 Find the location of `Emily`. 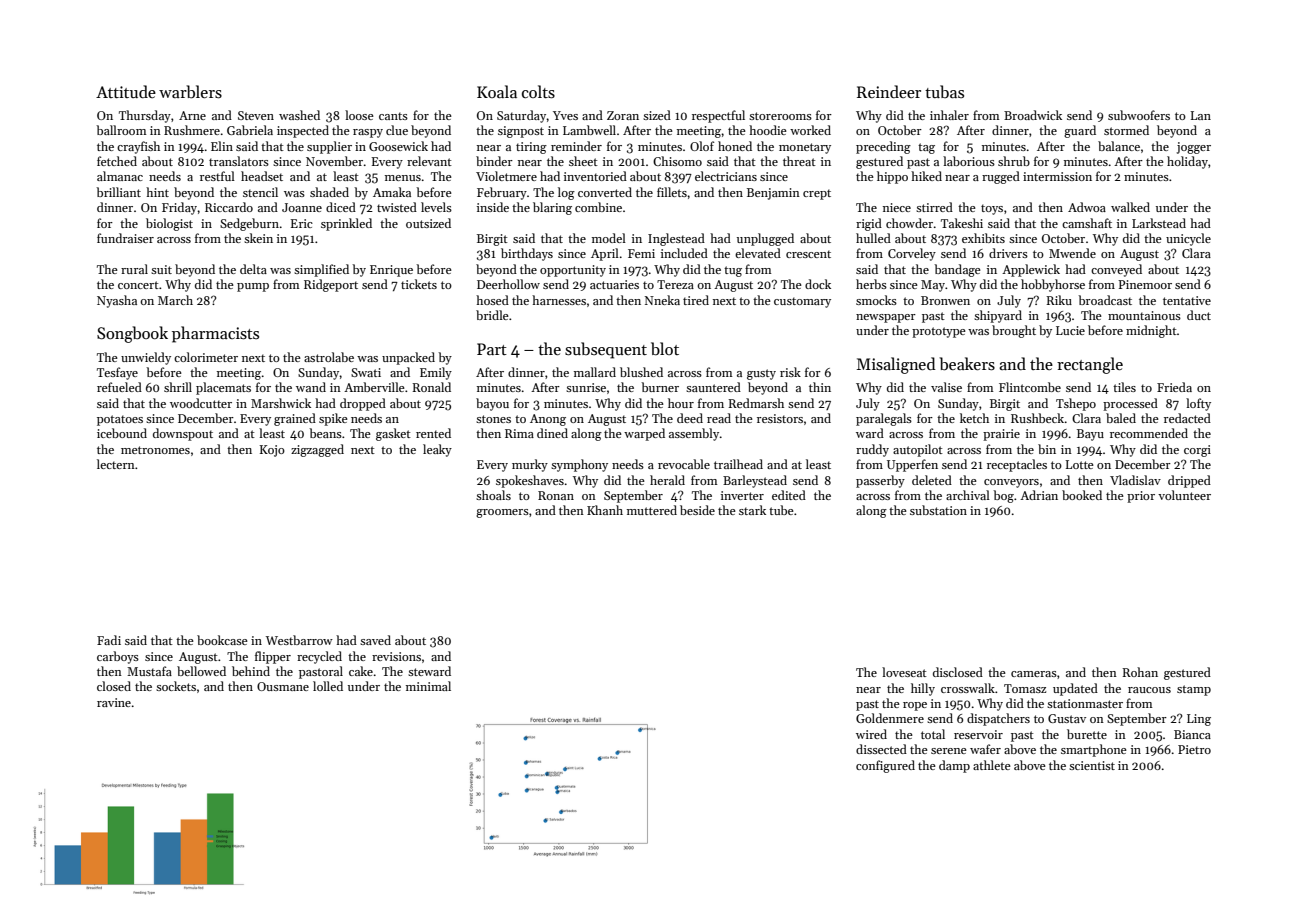

Emily is located at coordinates (436, 373).
